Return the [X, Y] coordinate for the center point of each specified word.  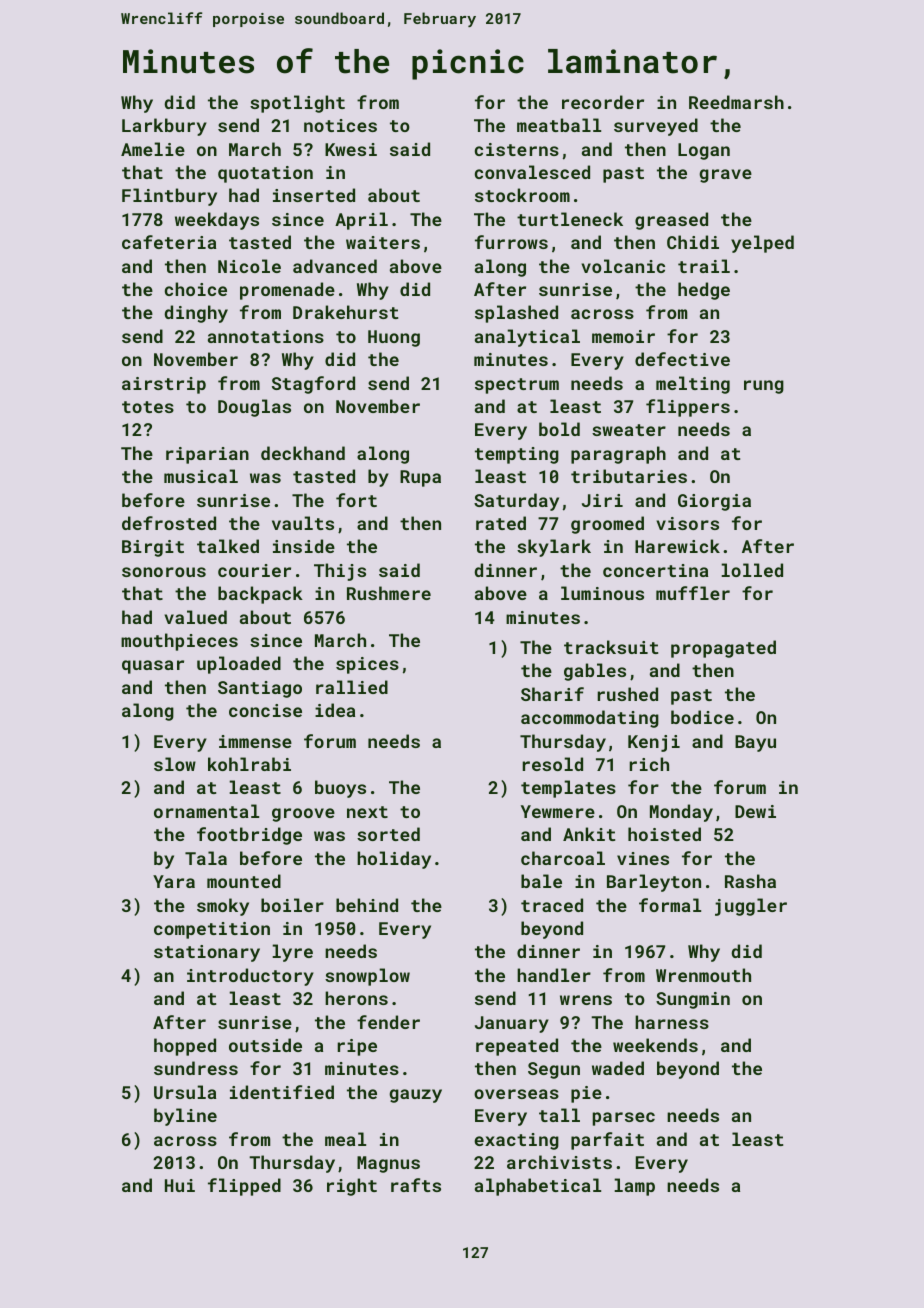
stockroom [522, 195]
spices [367, 665]
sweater [629, 430]
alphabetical [538, 1187]
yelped [762, 244]
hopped [185, 1047]
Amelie [153, 149]
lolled [752, 570]
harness [672, 1022]
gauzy [415, 1096]
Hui [180, 1185]
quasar [153, 667]
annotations [266, 336]
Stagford [313, 385]
